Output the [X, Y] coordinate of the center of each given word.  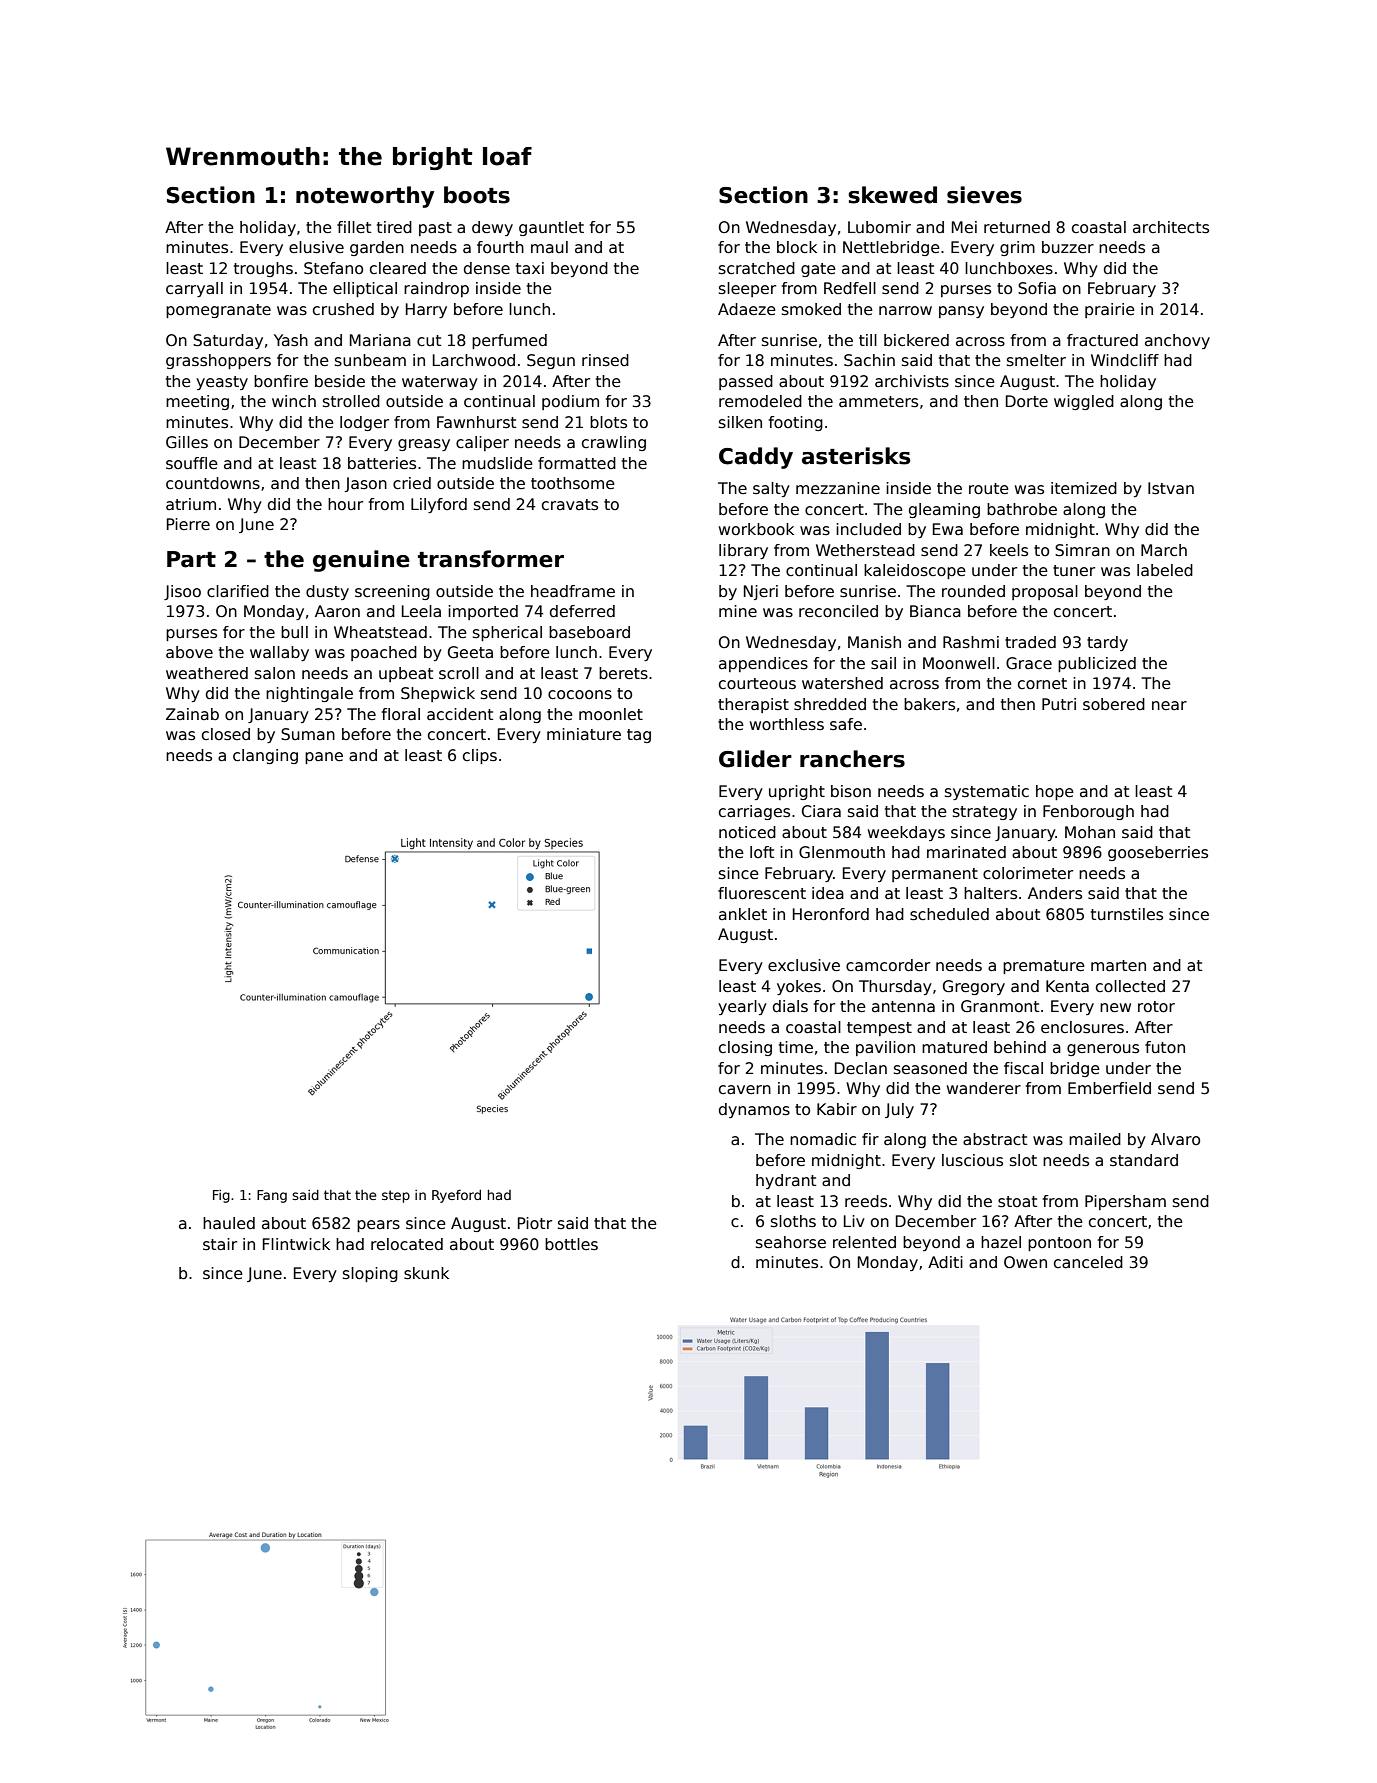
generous [1103, 1050]
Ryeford [456, 1196]
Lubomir [879, 227]
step [396, 1196]
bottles [571, 1244]
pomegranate [218, 311]
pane [324, 758]
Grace [1029, 663]
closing [745, 1048]
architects [1171, 227]
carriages [754, 812]
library [743, 551]
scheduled [949, 914]
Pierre [188, 524]
